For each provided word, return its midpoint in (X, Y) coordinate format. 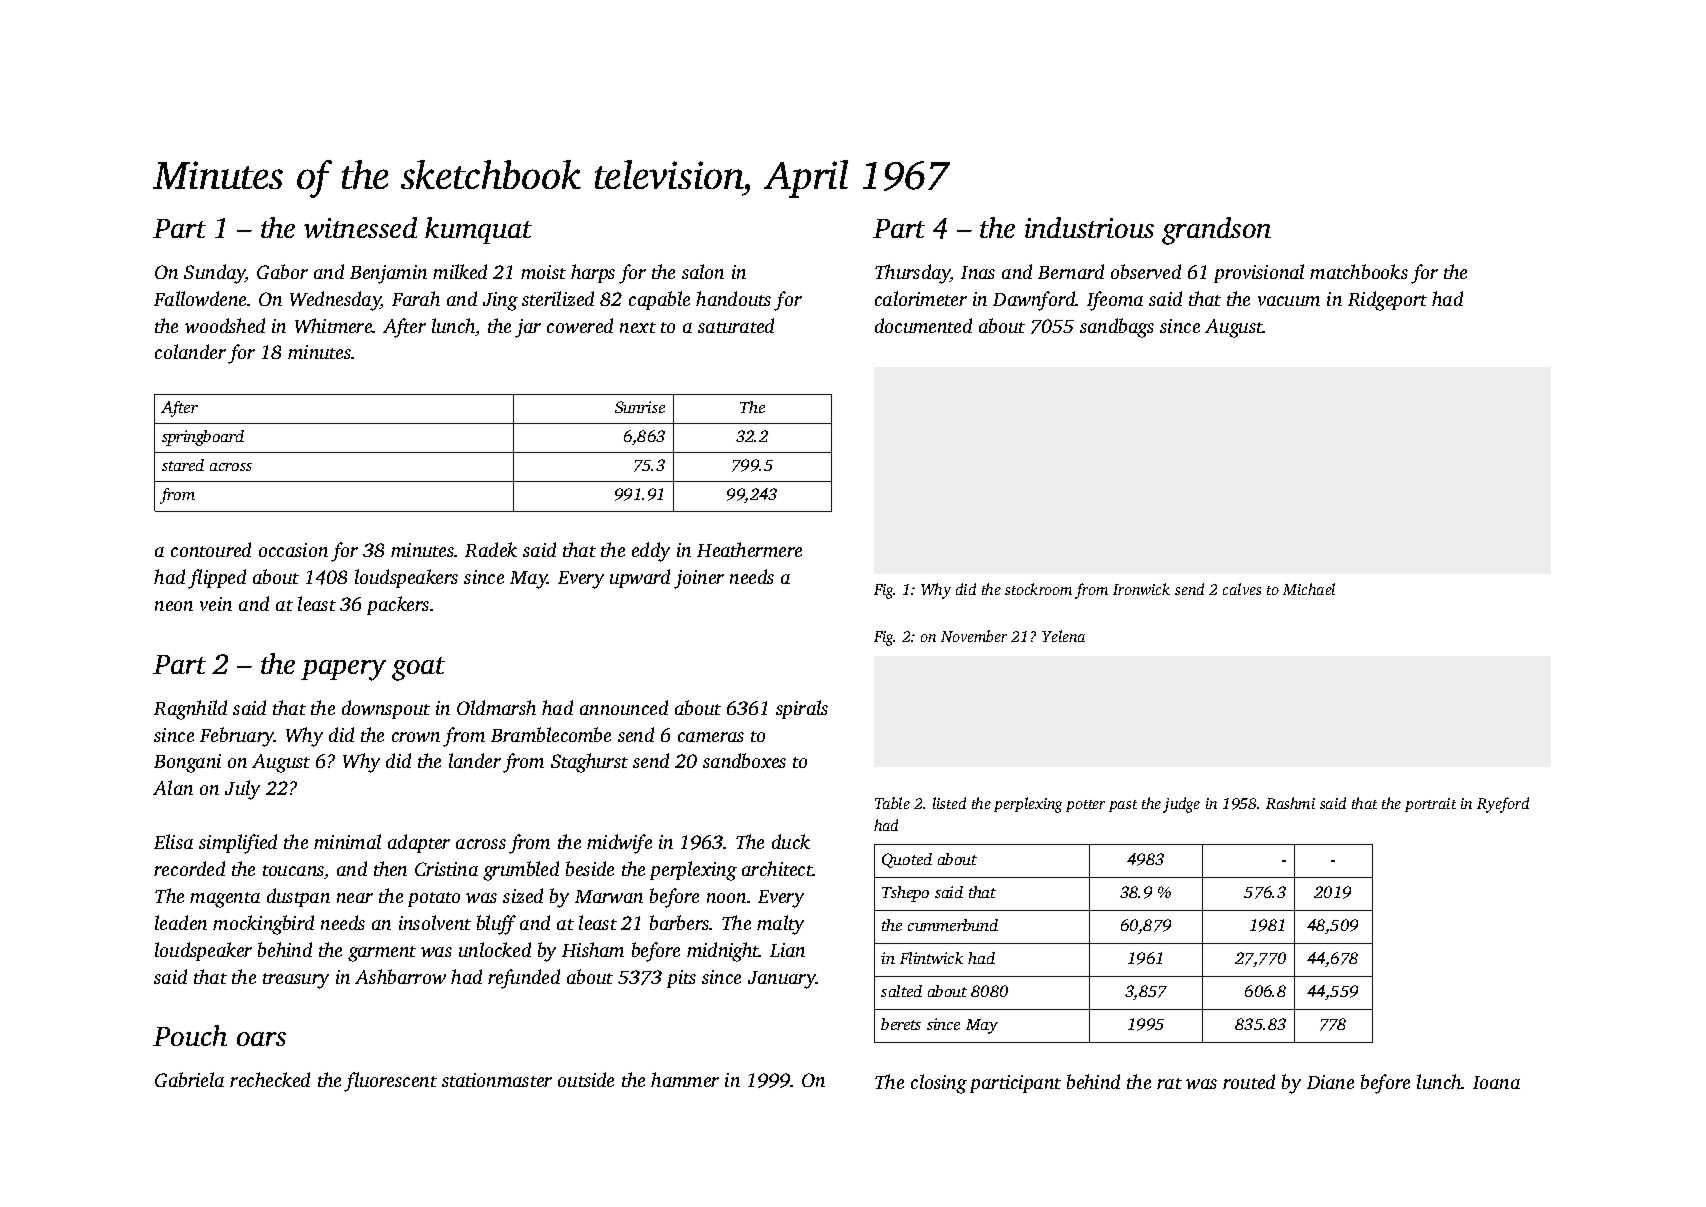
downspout (386, 709)
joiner (699, 579)
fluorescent (390, 1082)
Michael (1309, 589)
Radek (491, 549)
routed (1249, 1081)
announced (624, 707)
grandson (1216, 231)
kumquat (478, 230)
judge (1181, 805)
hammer (685, 1079)
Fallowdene (200, 298)
